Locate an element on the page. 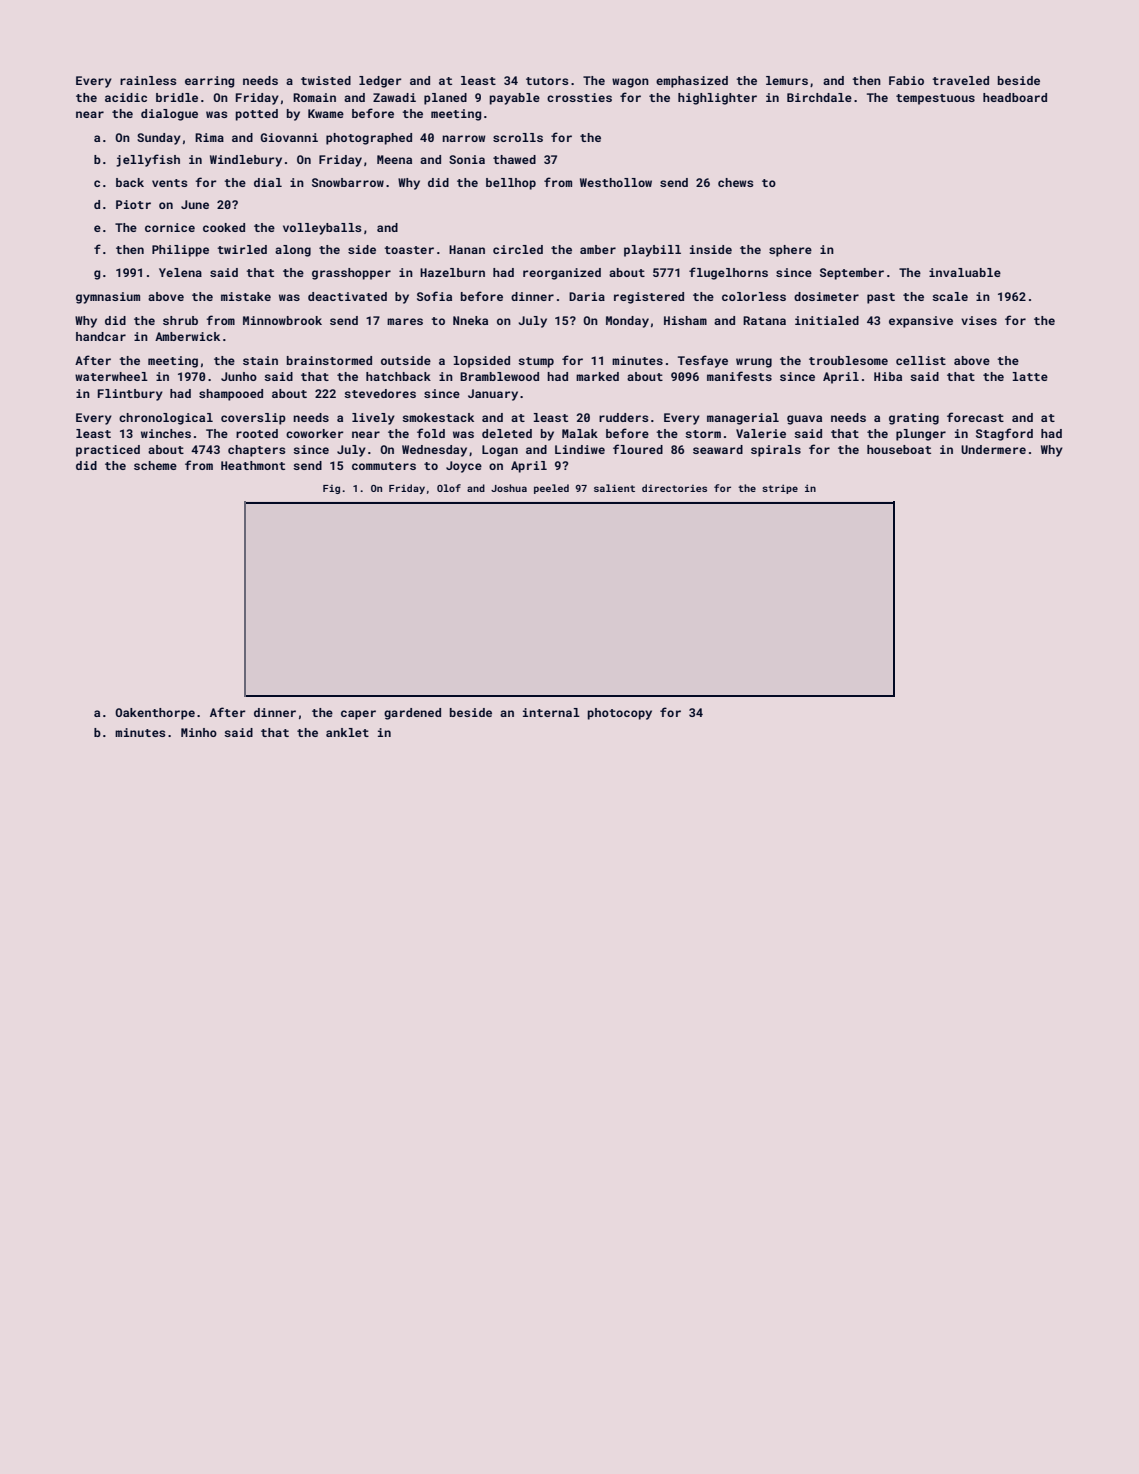  photocopy is located at coordinates (620, 714).
